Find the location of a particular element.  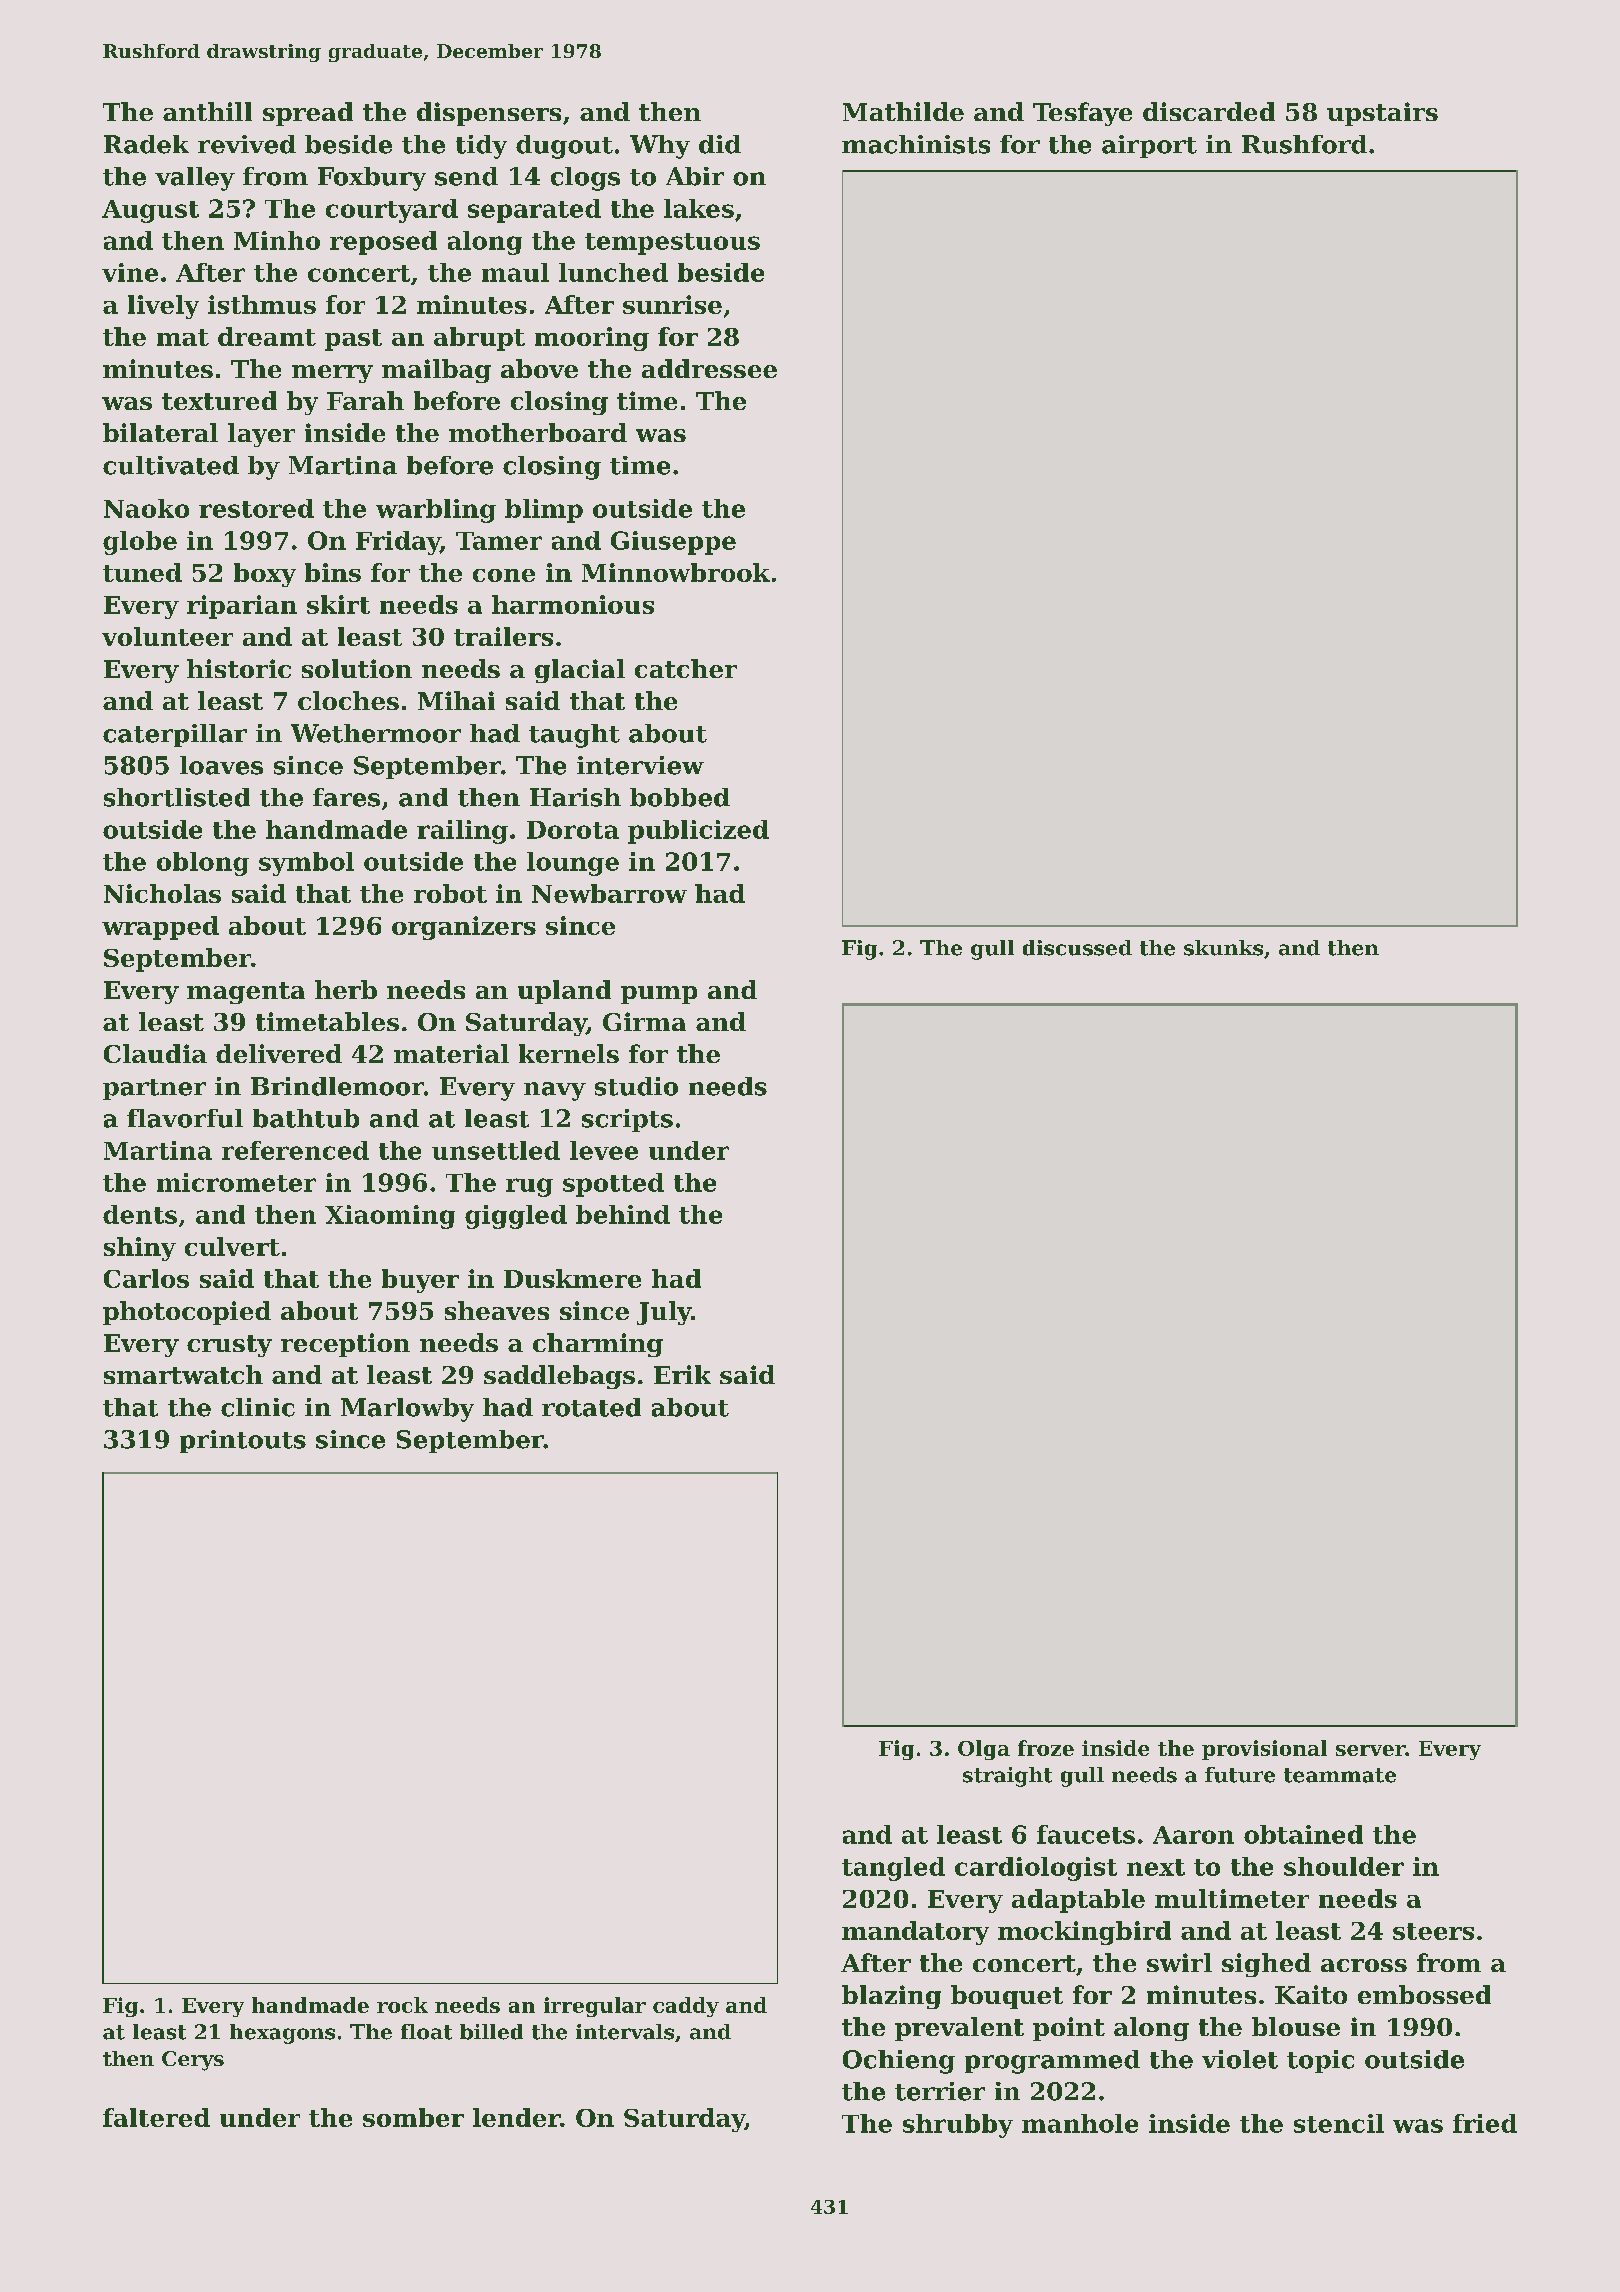

skunks is located at coordinates (1223, 948).
